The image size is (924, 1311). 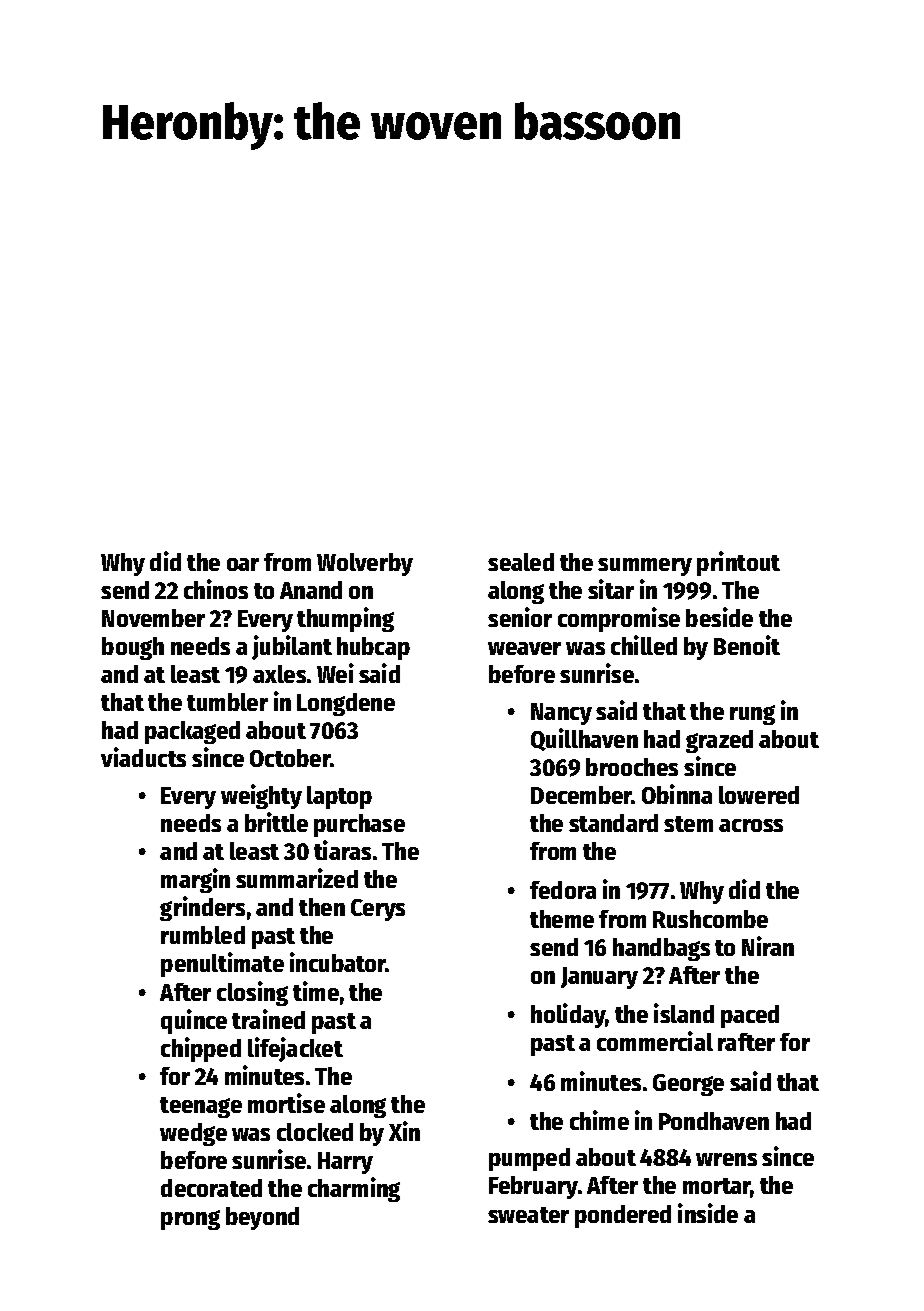 What do you see at coordinates (529, 1159) in the screenshot?
I see `pumped` at bounding box center [529, 1159].
